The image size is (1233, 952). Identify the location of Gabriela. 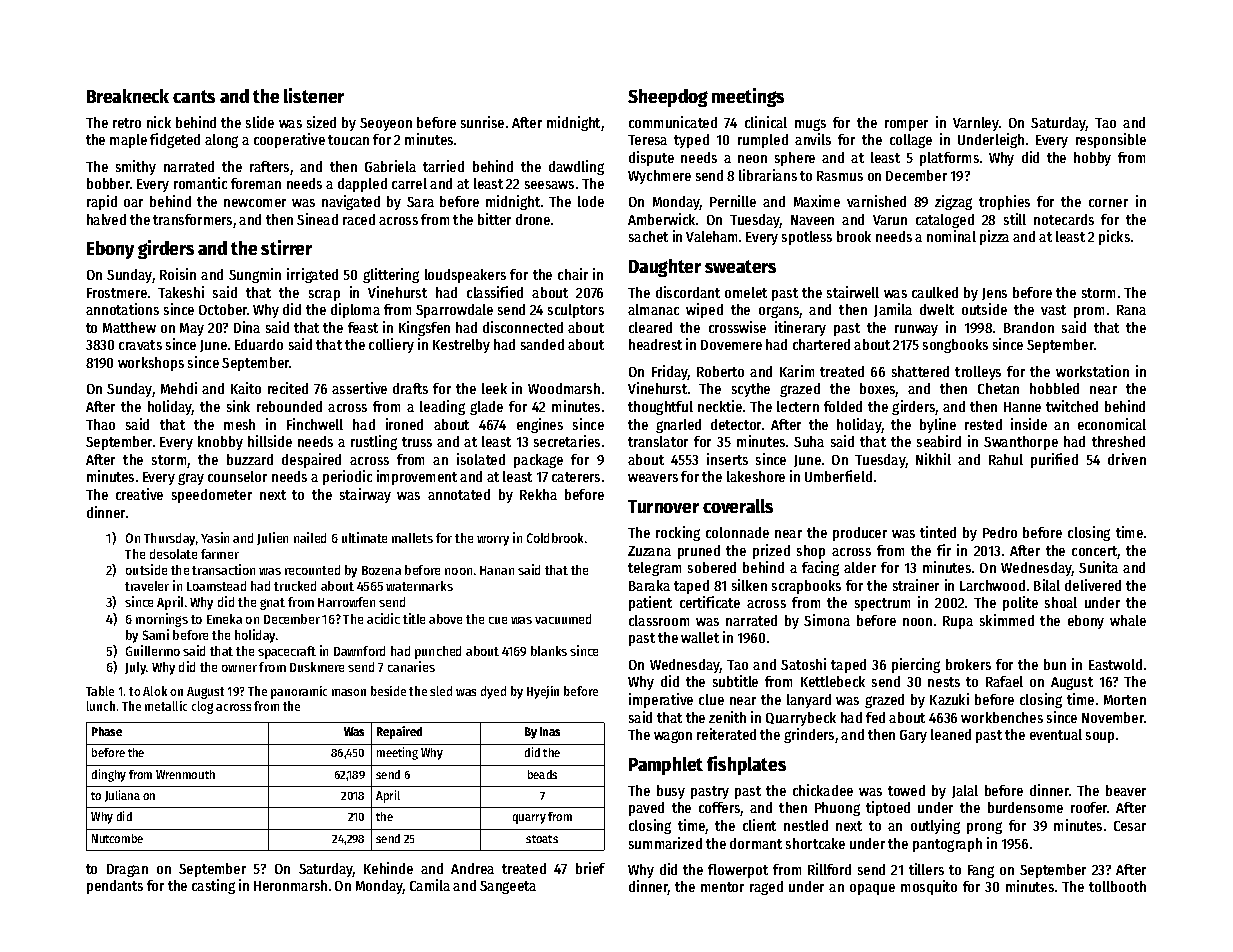
(390, 166).
